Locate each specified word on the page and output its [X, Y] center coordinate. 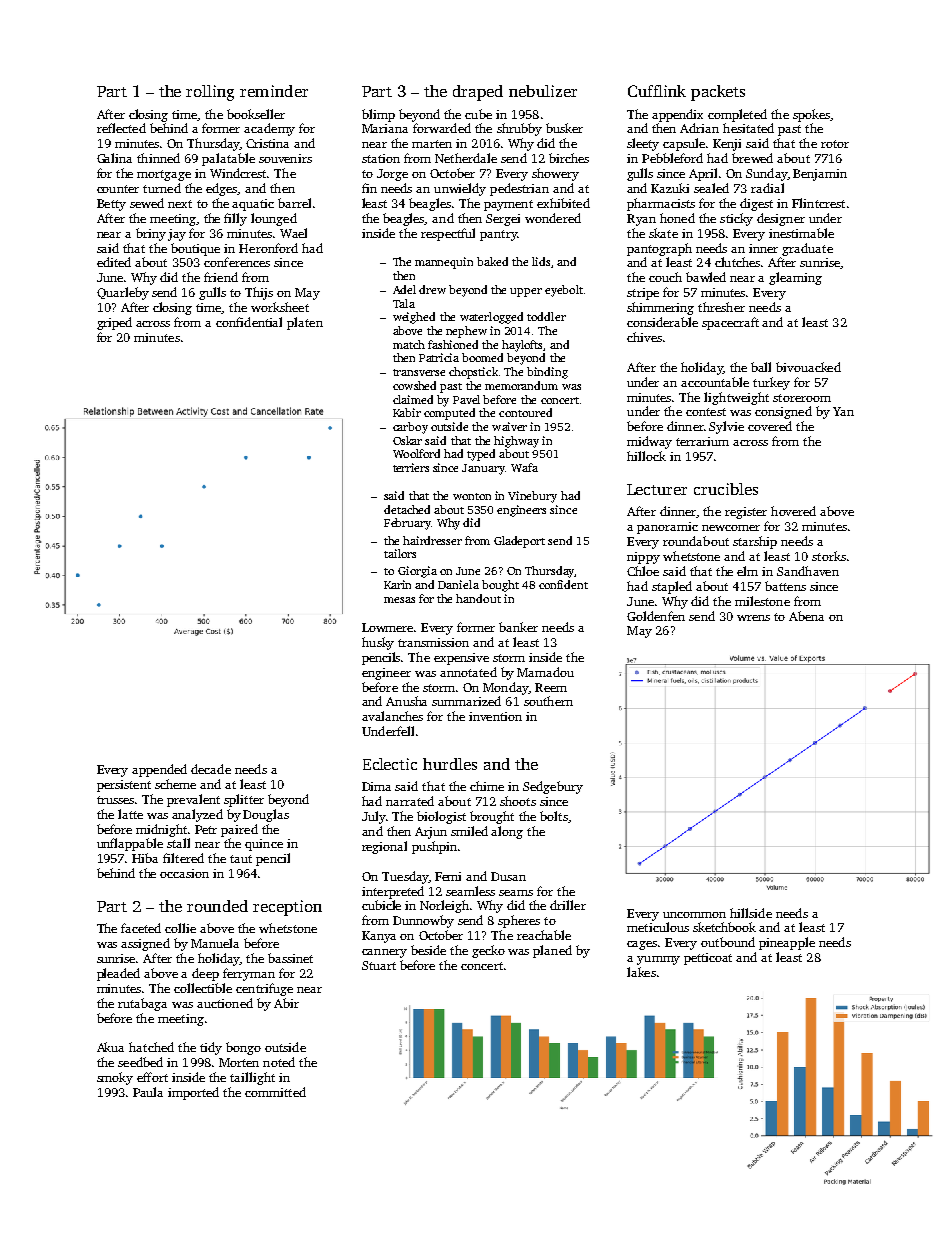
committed [275, 1092]
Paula [148, 1092]
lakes [641, 972]
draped [478, 93]
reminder [274, 91]
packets [718, 93]
